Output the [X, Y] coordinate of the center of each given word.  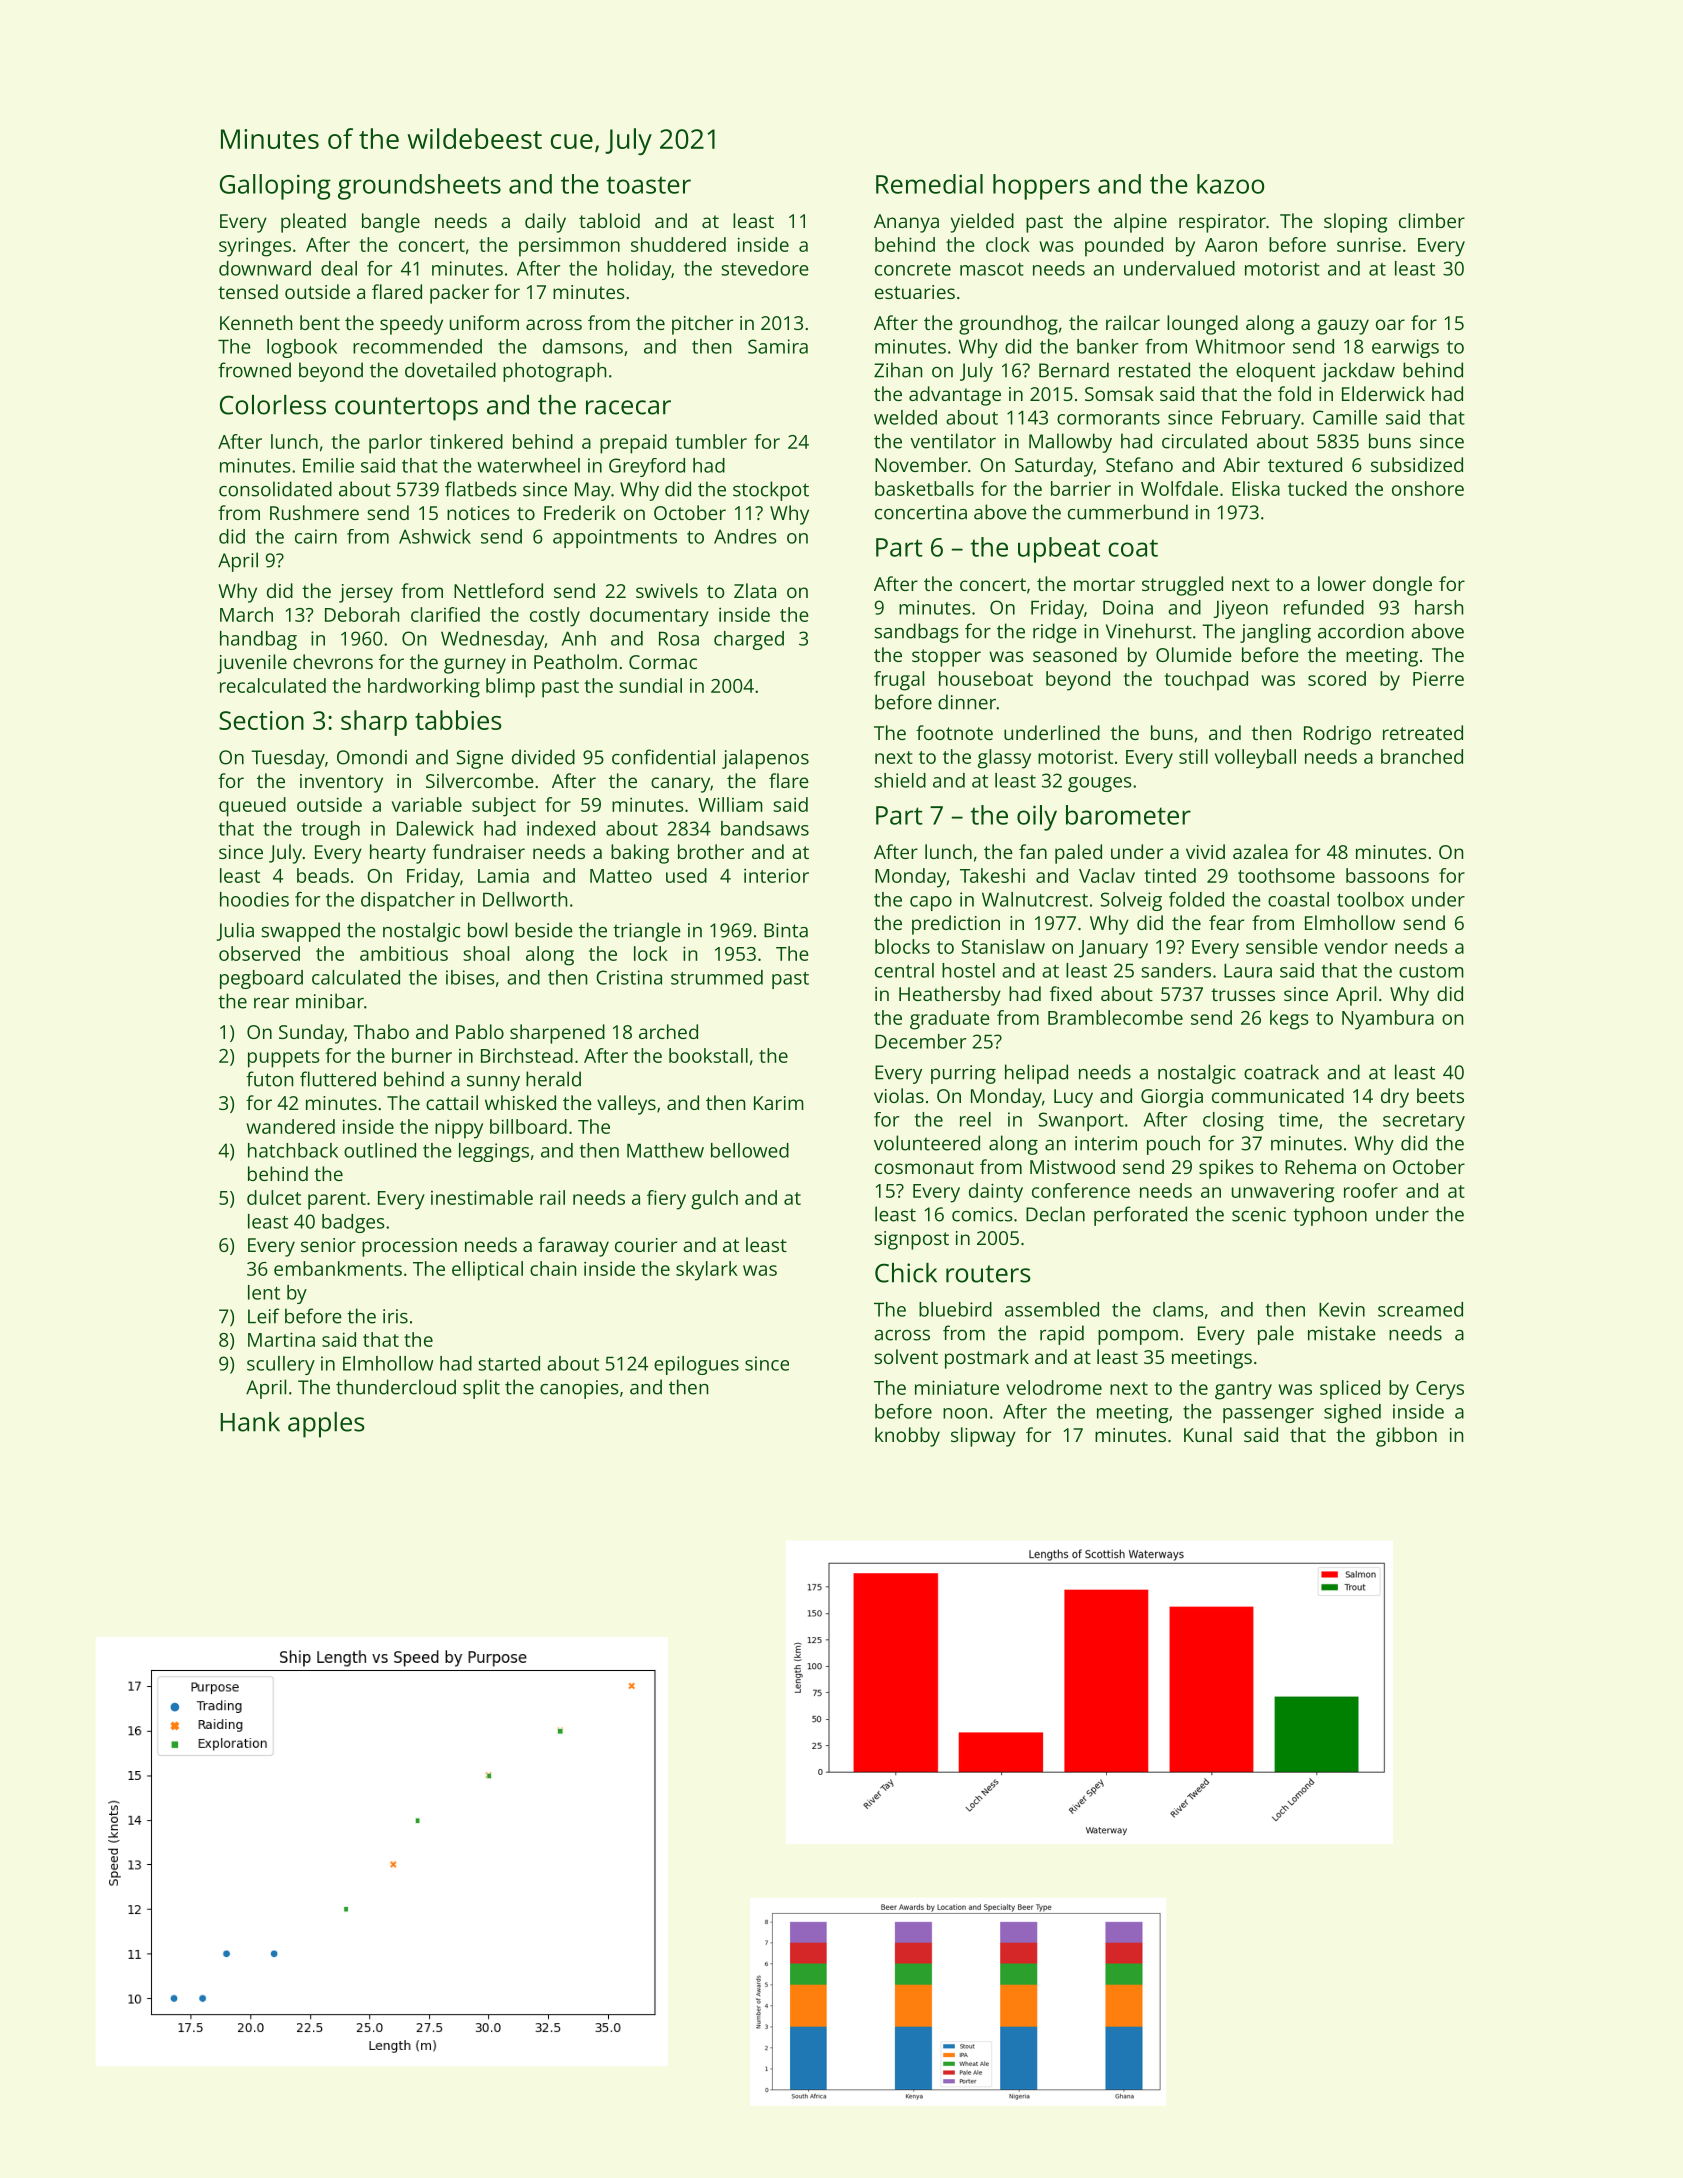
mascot [992, 269]
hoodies [254, 899]
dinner [967, 702]
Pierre [1438, 678]
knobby [907, 1437]
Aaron [1231, 245]
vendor [1356, 946]
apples [326, 1425]
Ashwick [435, 536]
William [730, 804]
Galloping [275, 187]
